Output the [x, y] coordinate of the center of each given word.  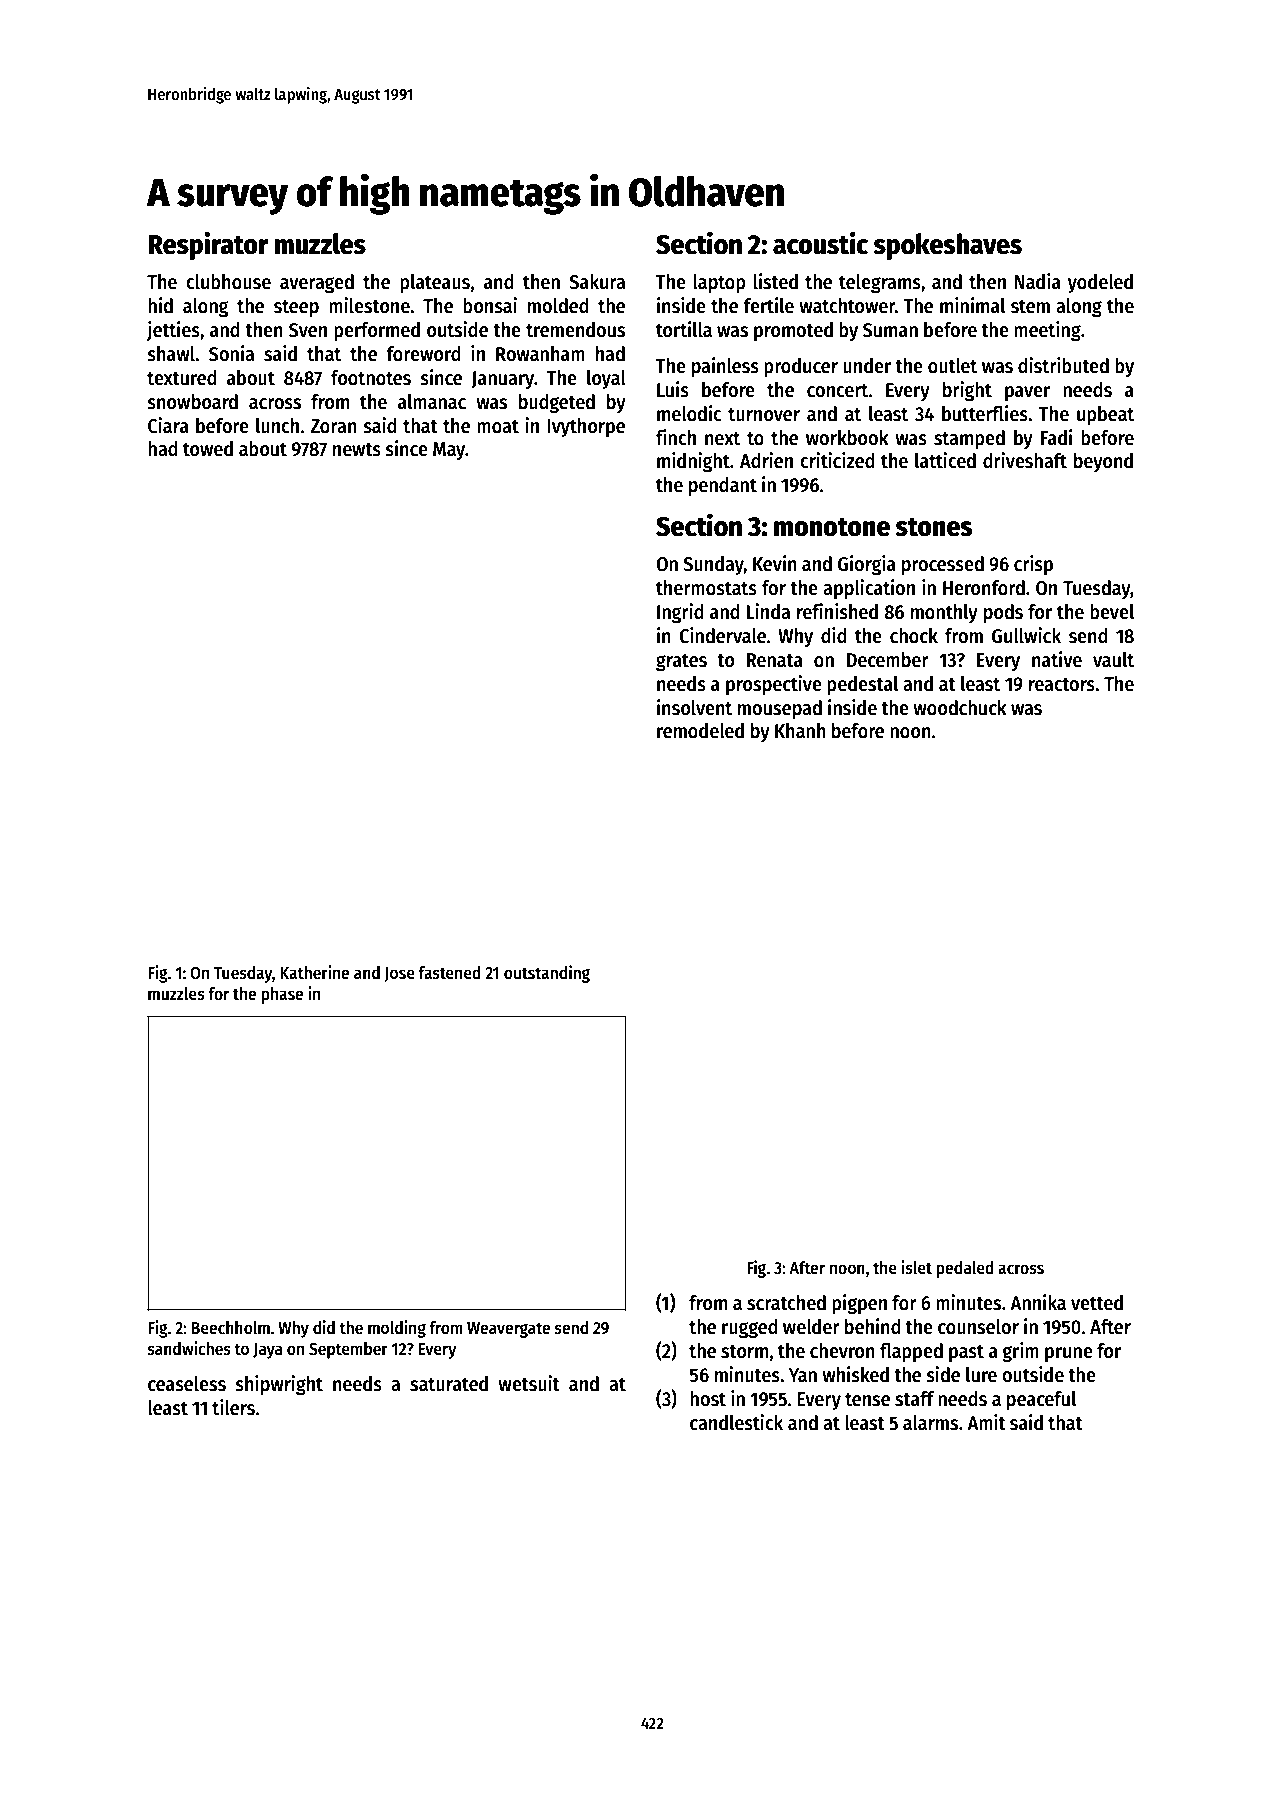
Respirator [208, 245]
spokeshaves [948, 246]
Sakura [597, 282]
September [348, 1350]
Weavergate [508, 1330]
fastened [449, 973]
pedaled [965, 1269]
